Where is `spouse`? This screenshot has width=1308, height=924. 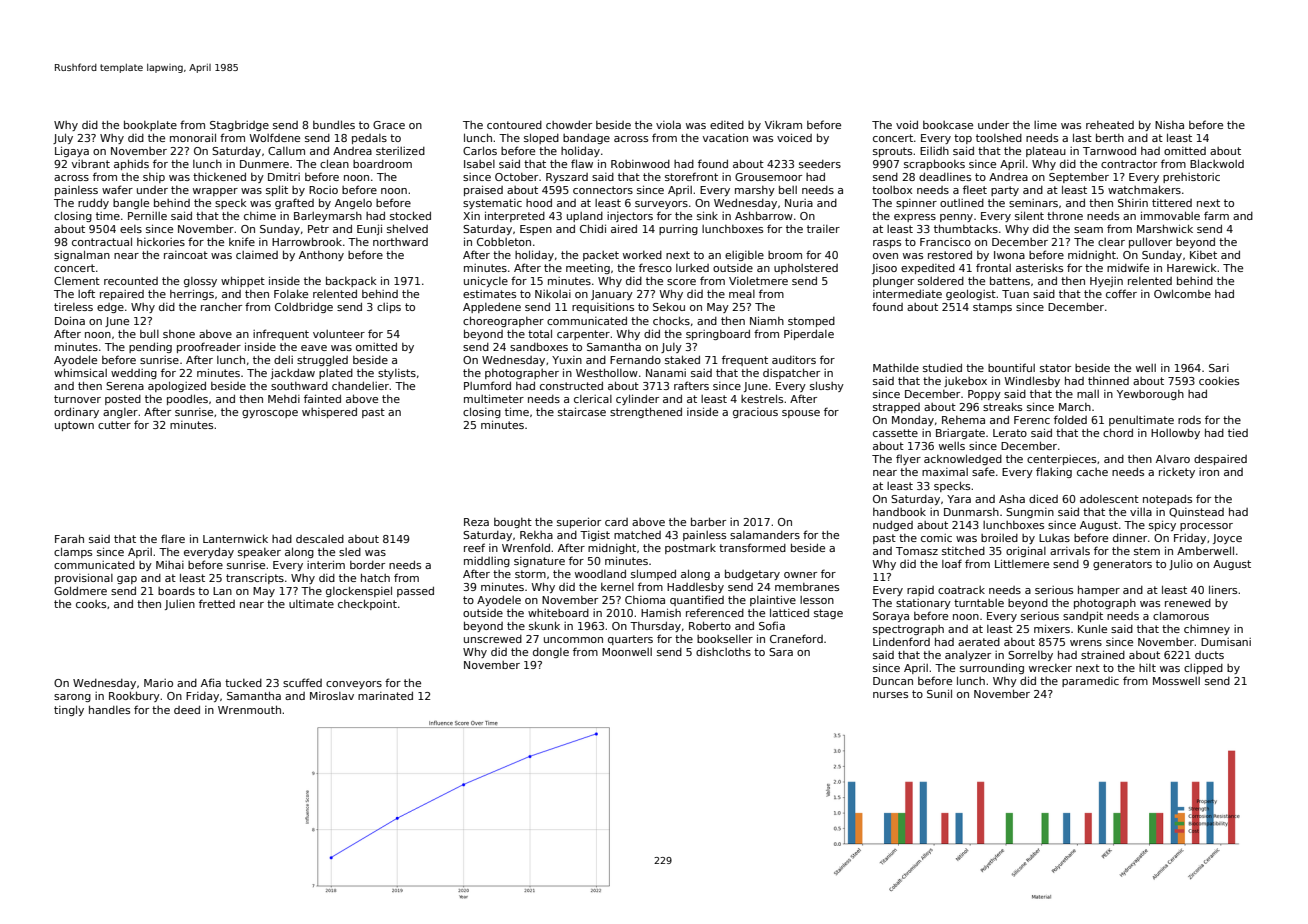 spouse is located at coordinates (801, 414).
